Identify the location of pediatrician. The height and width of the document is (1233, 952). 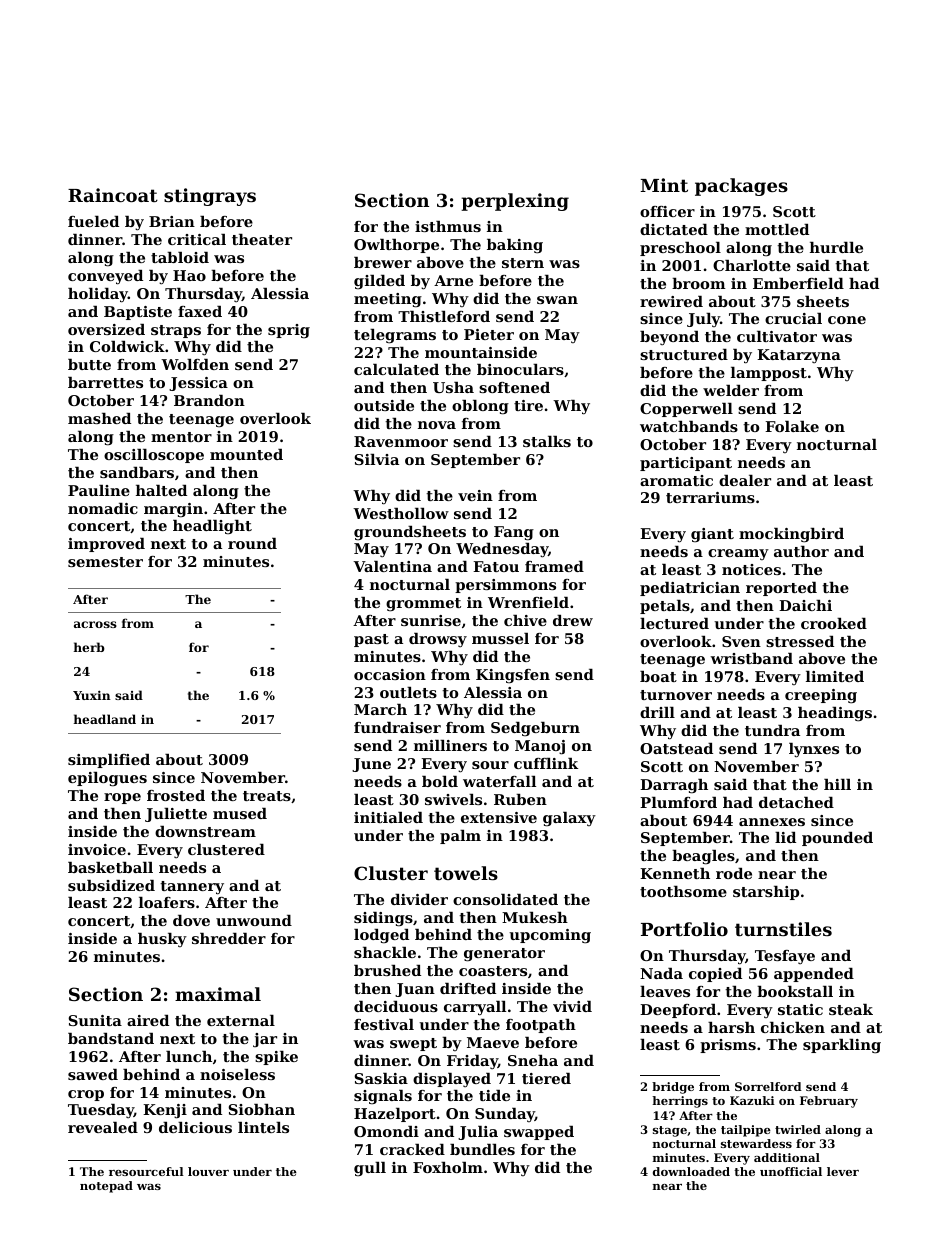
(690, 589).
